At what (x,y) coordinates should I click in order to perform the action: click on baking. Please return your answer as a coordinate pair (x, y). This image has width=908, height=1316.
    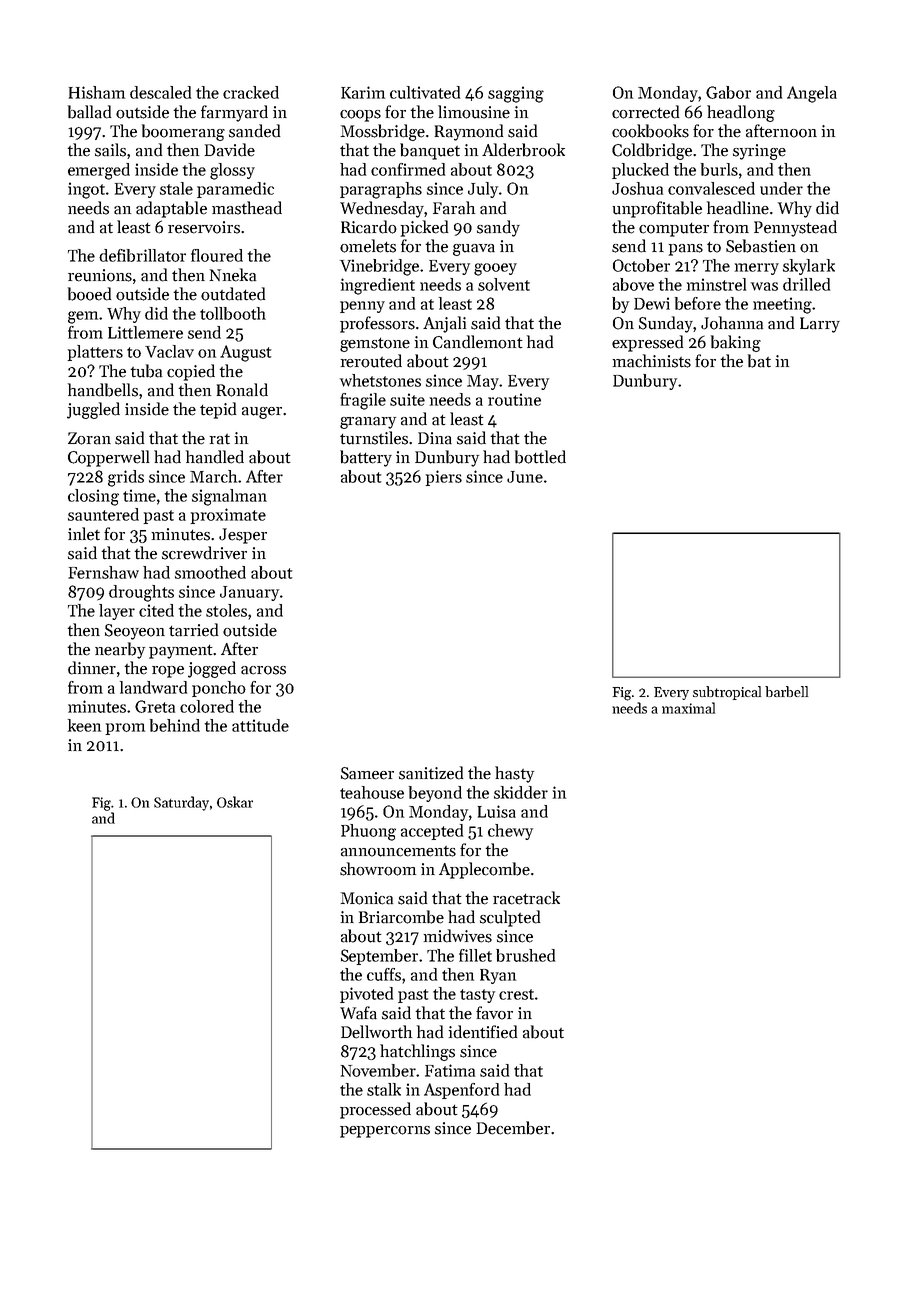
    Looking at the image, I should click on (736, 343).
